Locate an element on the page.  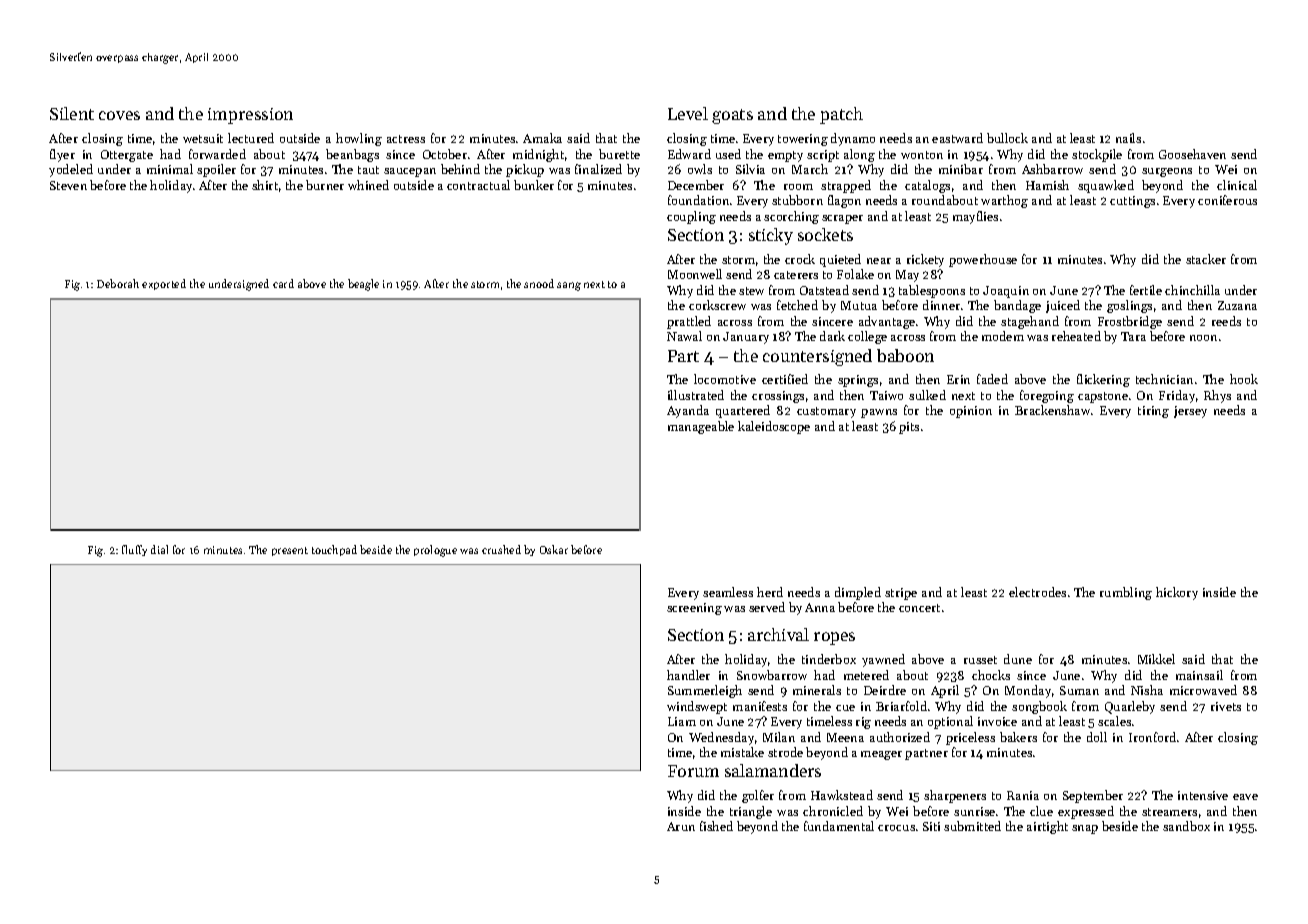
exported is located at coordinates (164, 284).
